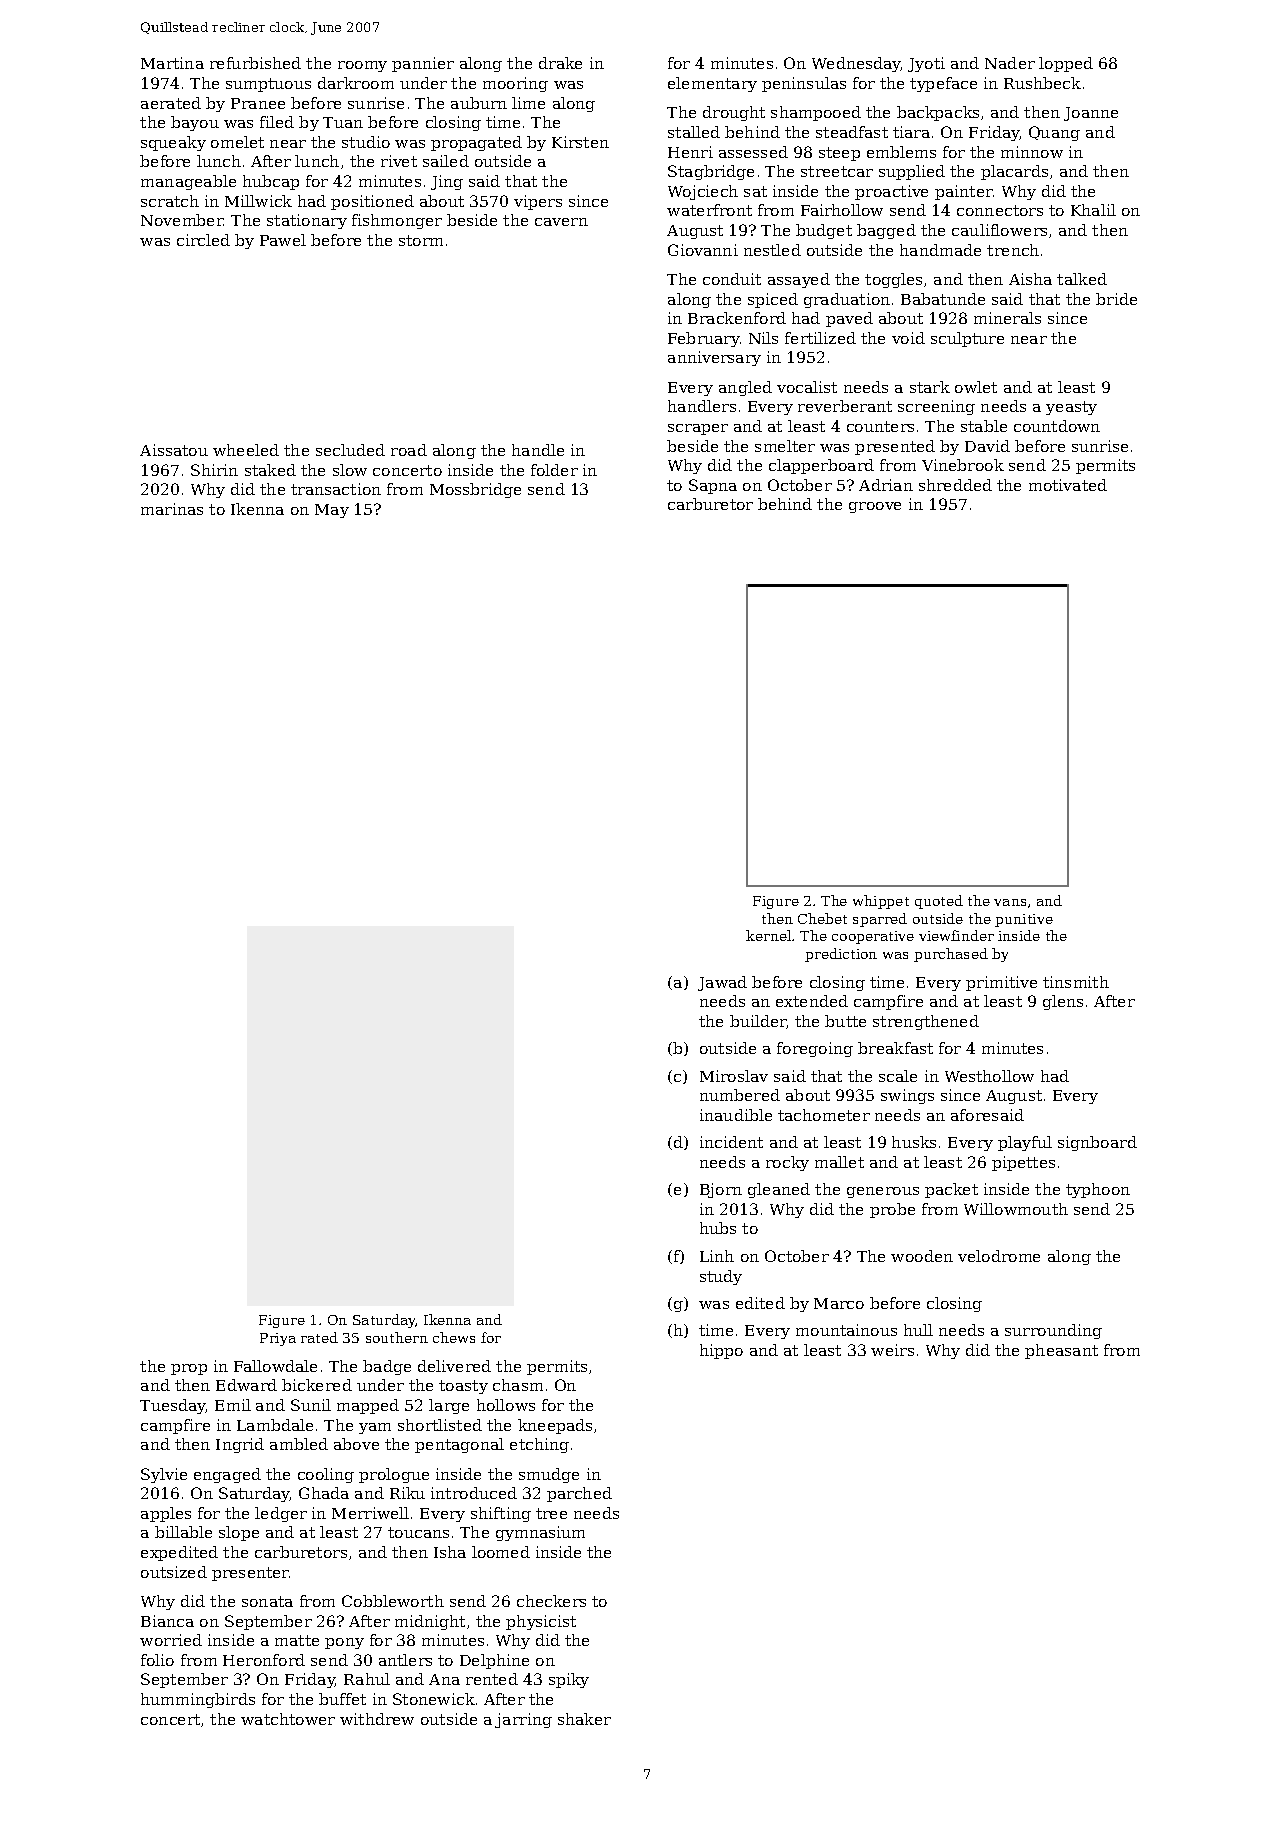  I want to click on signboard, so click(1097, 1143).
